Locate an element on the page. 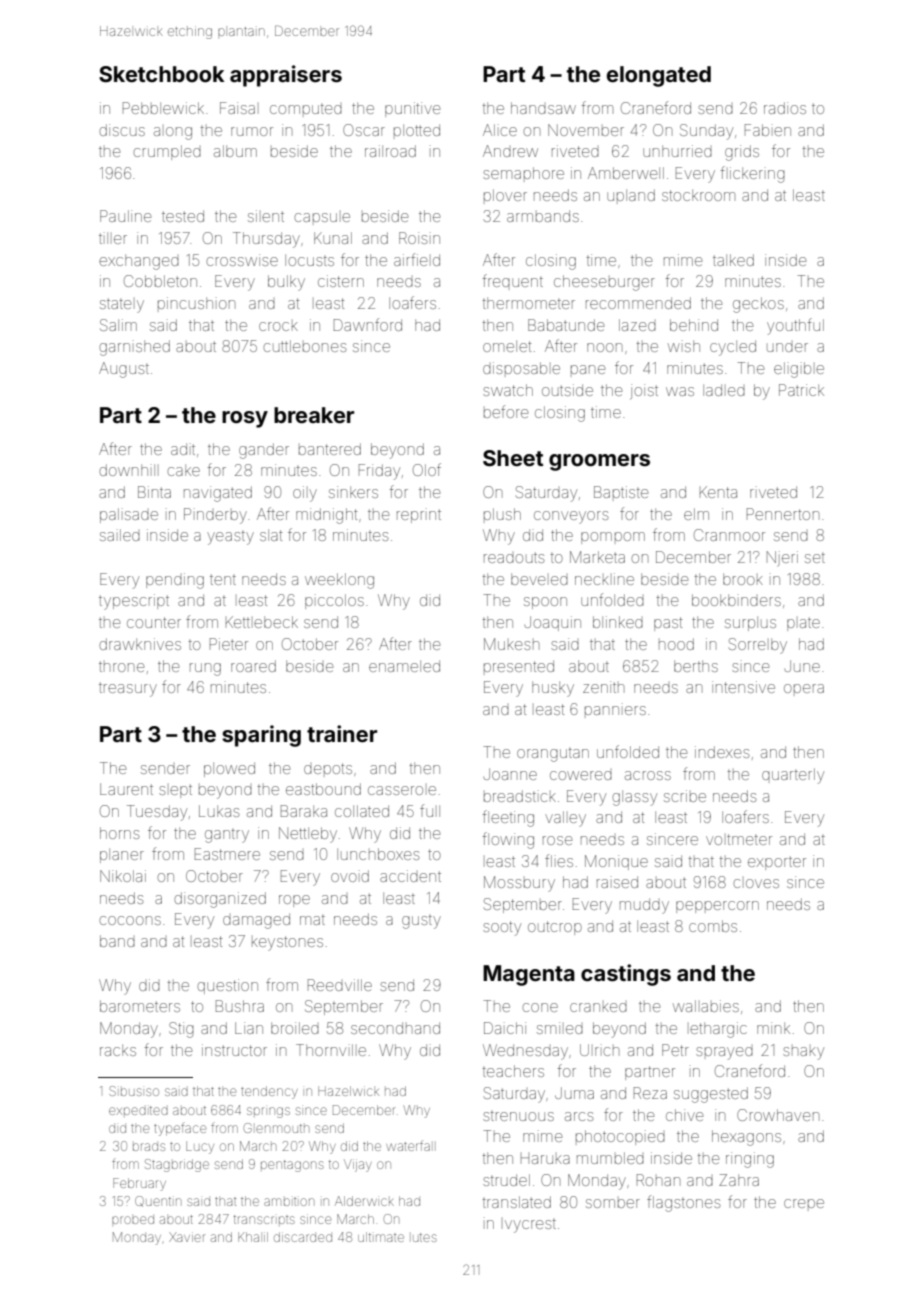  appraisers is located at coordinates (286, 76).
